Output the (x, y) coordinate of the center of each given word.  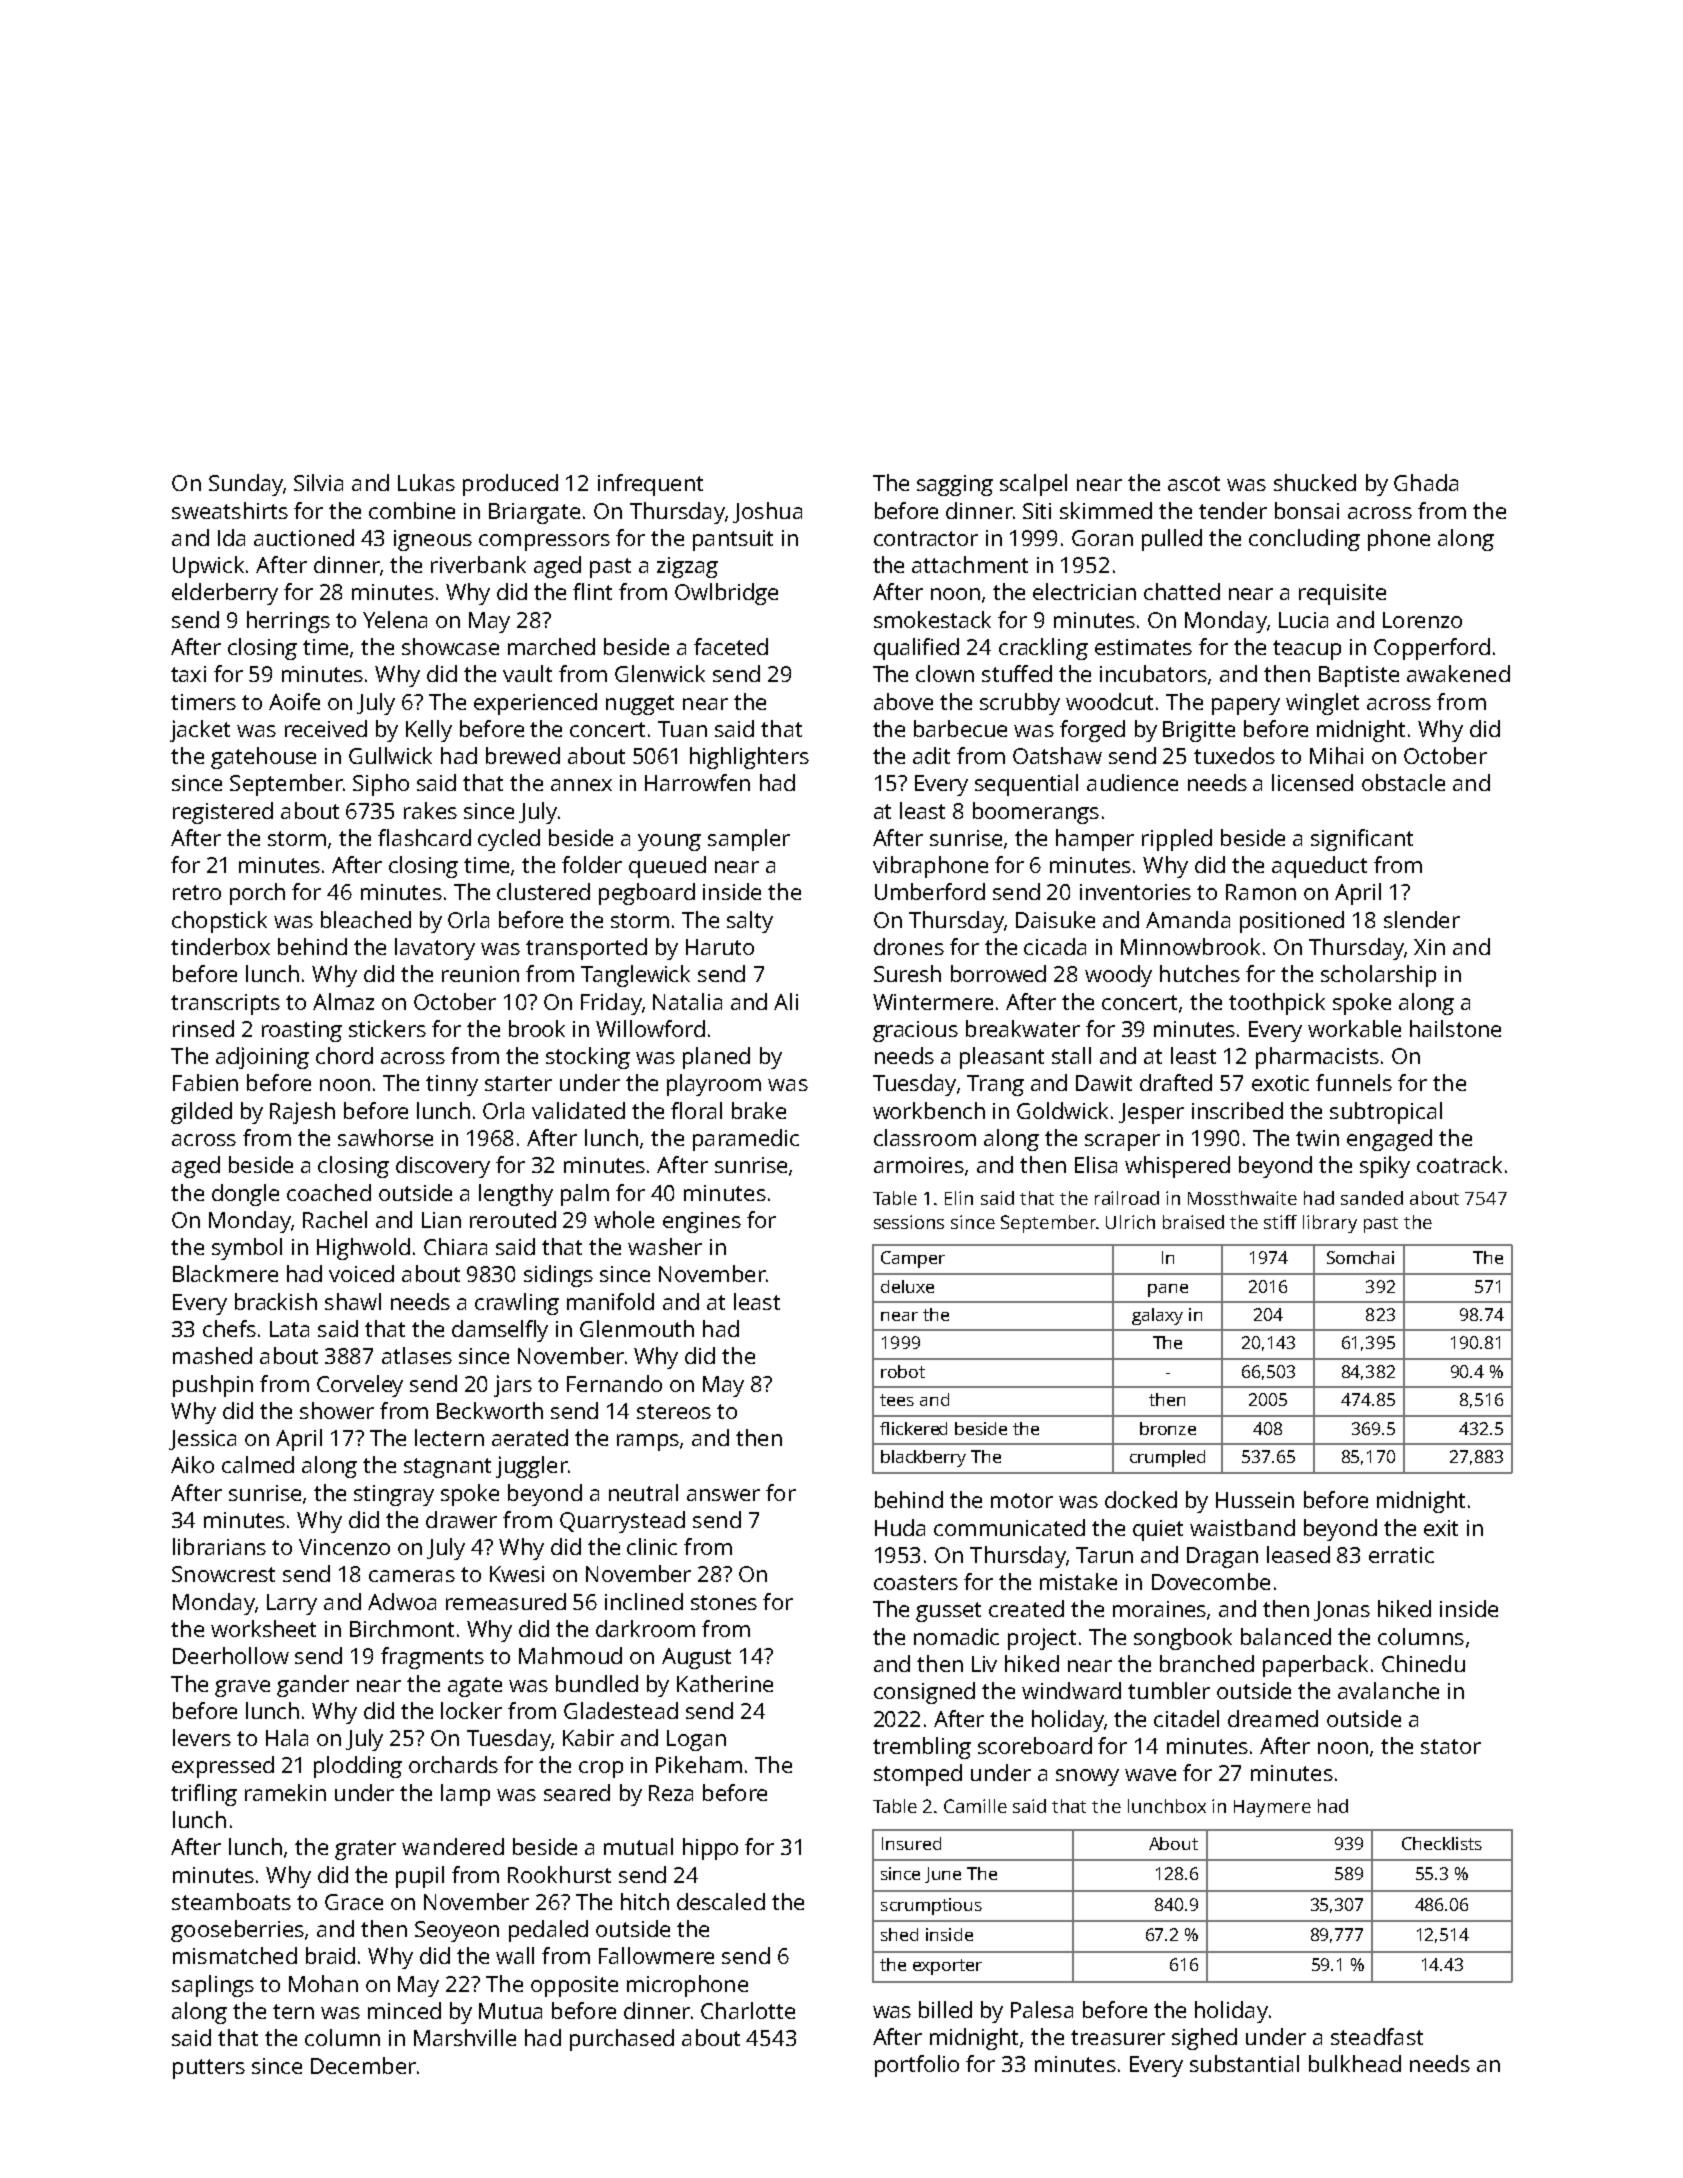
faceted (731, 646)
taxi (188, 674)
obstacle (1403, 782)
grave (242, 1688)
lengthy (516, 1195)
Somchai (1360, 1257)
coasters (916, 1582)
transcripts (225, 1004)
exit (1441, 1528)
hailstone (1455, 1028)
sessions (909, 1222)
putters (209, 2069)
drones (909, 946)
